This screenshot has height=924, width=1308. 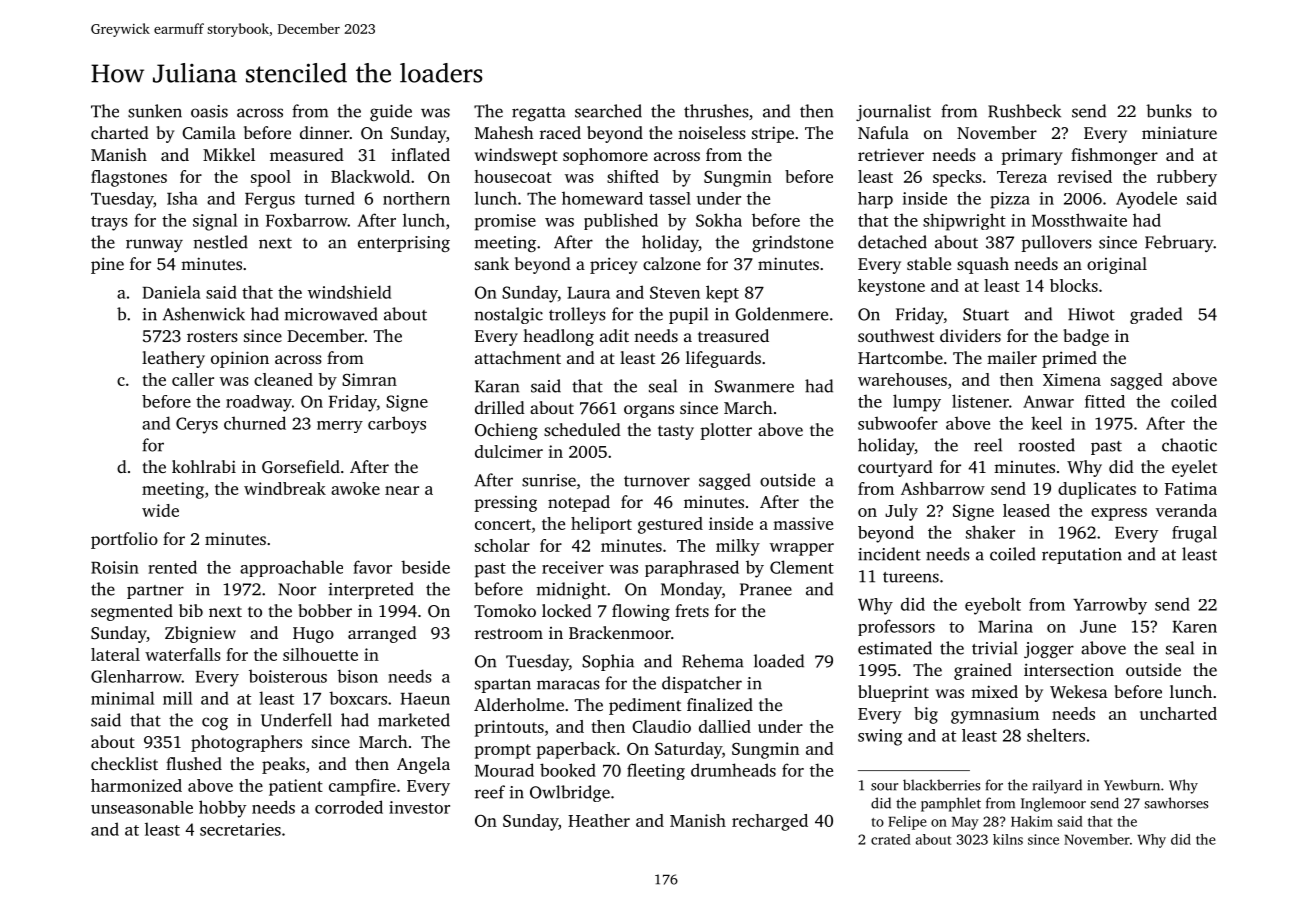 What do you see at coordinates (672, 263) in the screenshot?
I see `calzone` at bounding box center [672, 263].
